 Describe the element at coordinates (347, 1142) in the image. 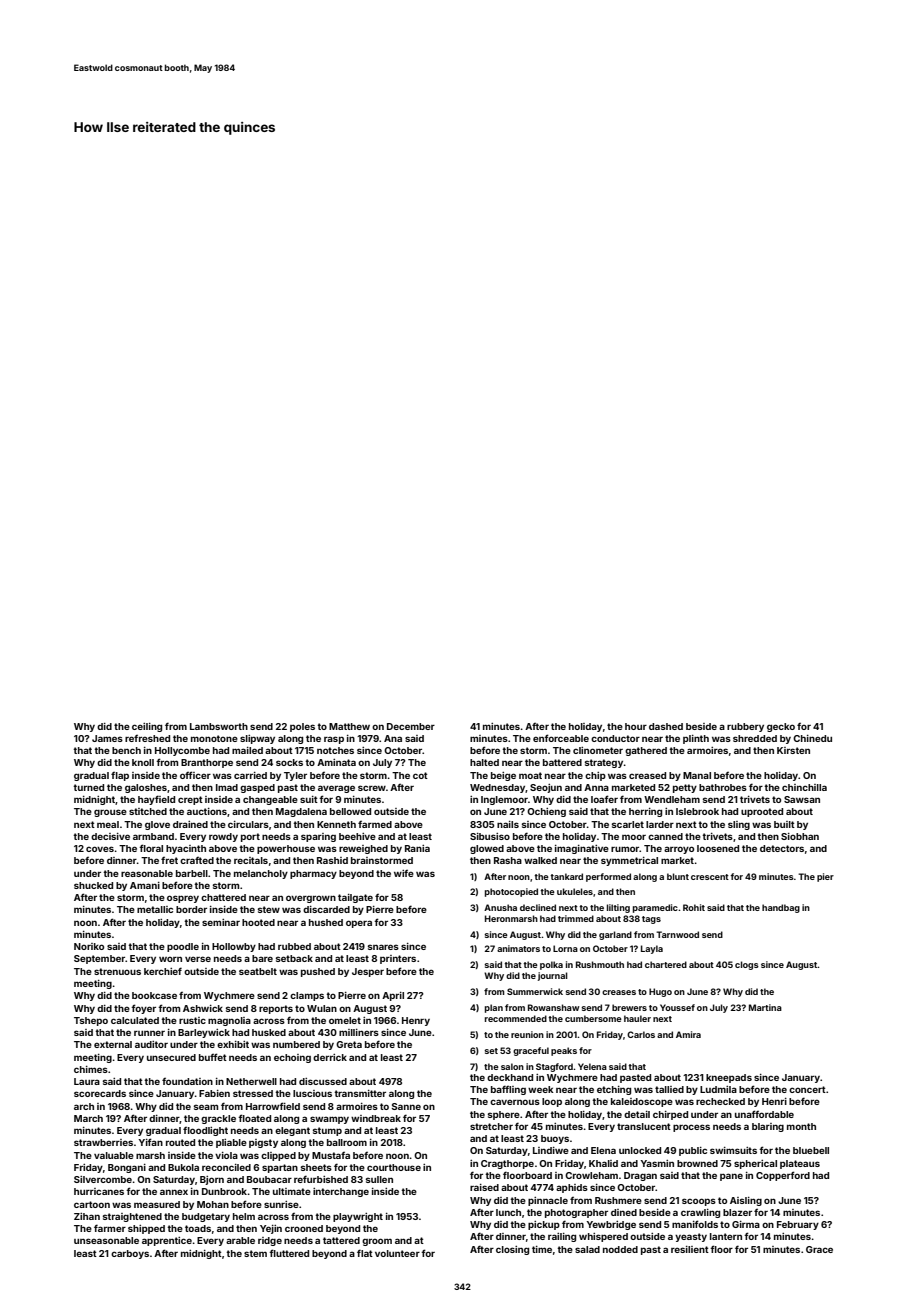

I see `ballroom` at that location.
